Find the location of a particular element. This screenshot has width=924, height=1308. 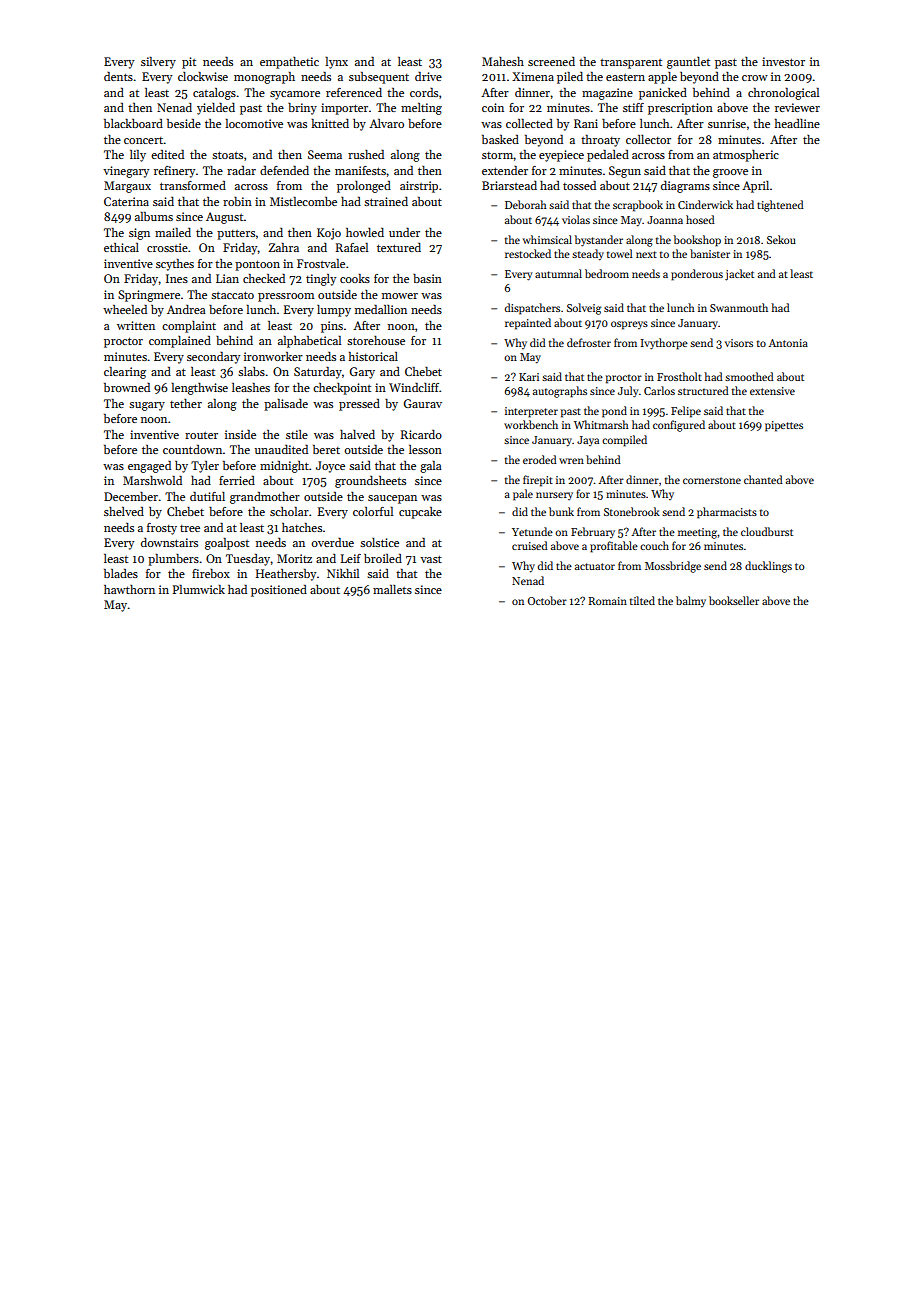

extender is located at coordinates (505, 170).
